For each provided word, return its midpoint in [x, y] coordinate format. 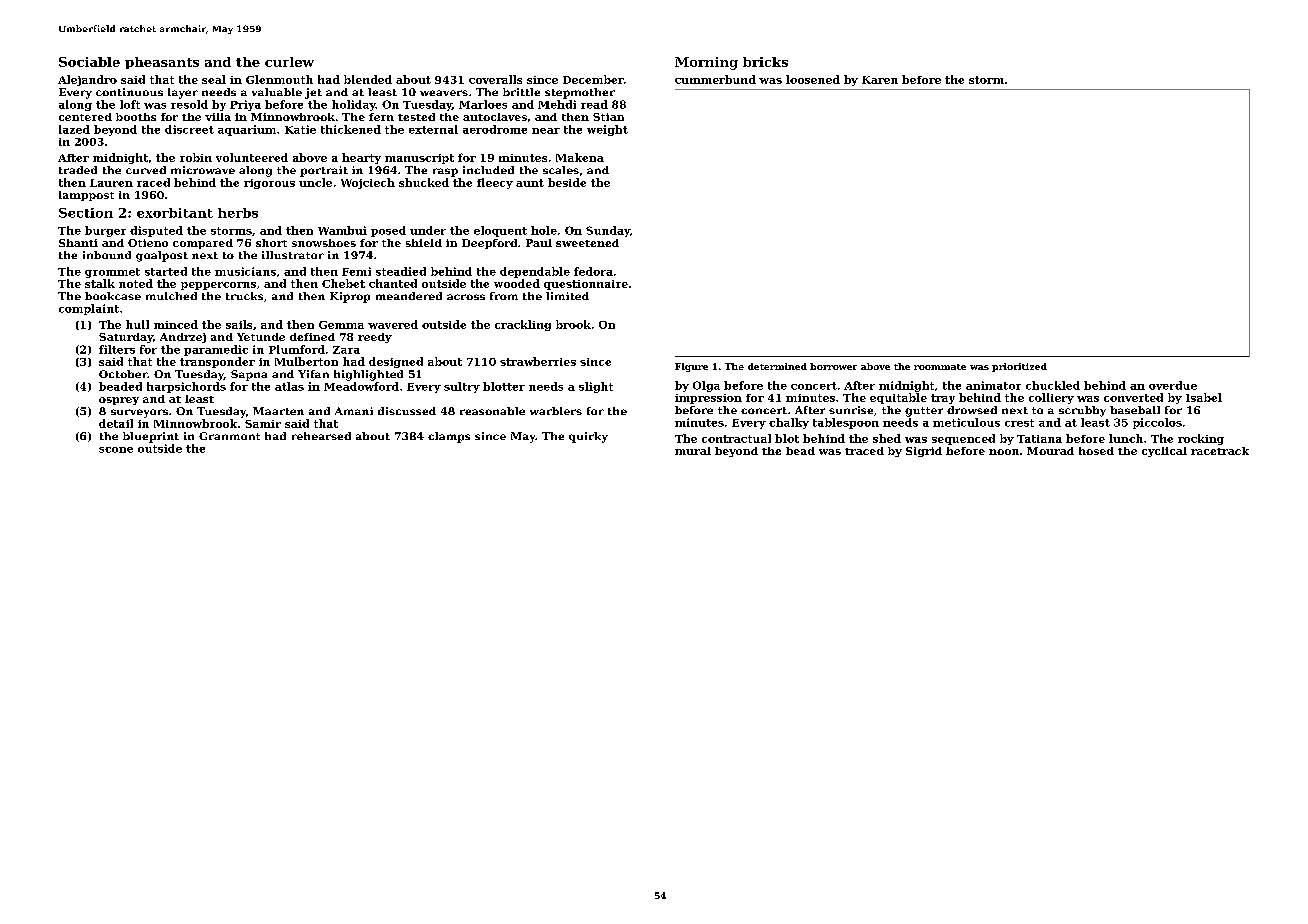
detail [116, 423]
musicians [245, 271]
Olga [706, 386]
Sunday [608, 231]
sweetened [587, 243]
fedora [593, 271]
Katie [300, 129]
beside [567, 182]
